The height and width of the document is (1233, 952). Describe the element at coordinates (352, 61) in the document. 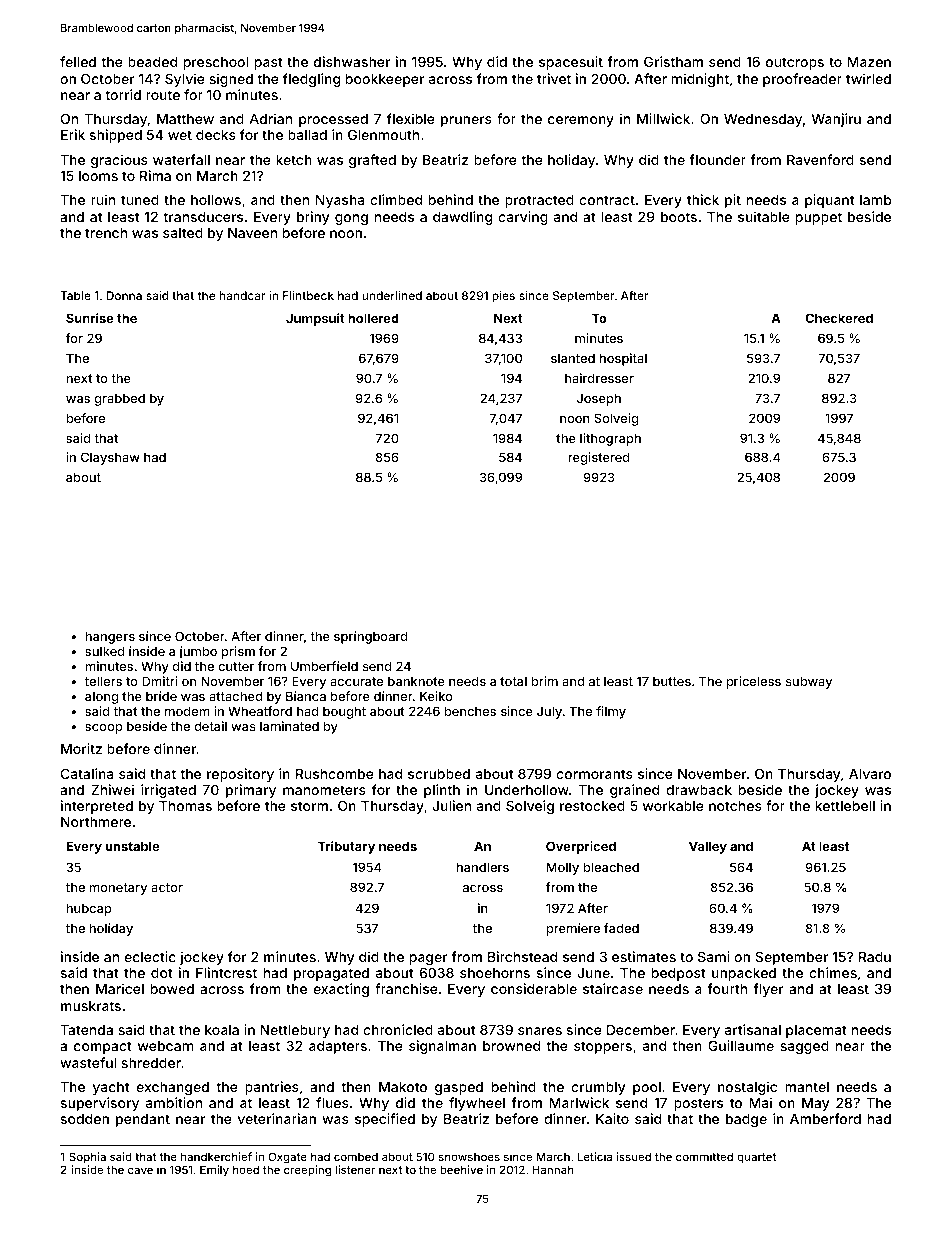

I see `dishwasher` at that location.
